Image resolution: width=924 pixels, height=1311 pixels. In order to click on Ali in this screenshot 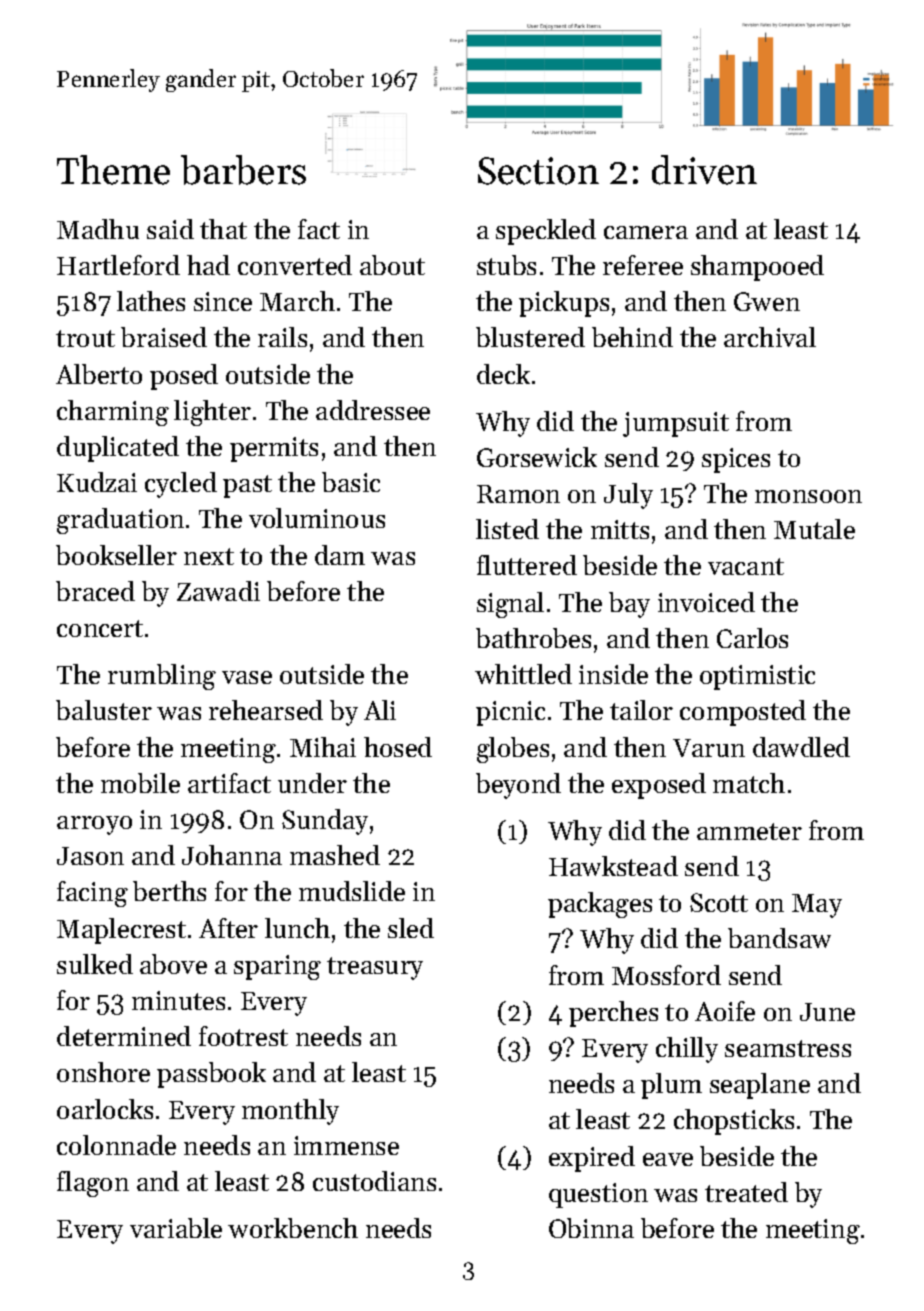, I will do `click(380, 710)`.
